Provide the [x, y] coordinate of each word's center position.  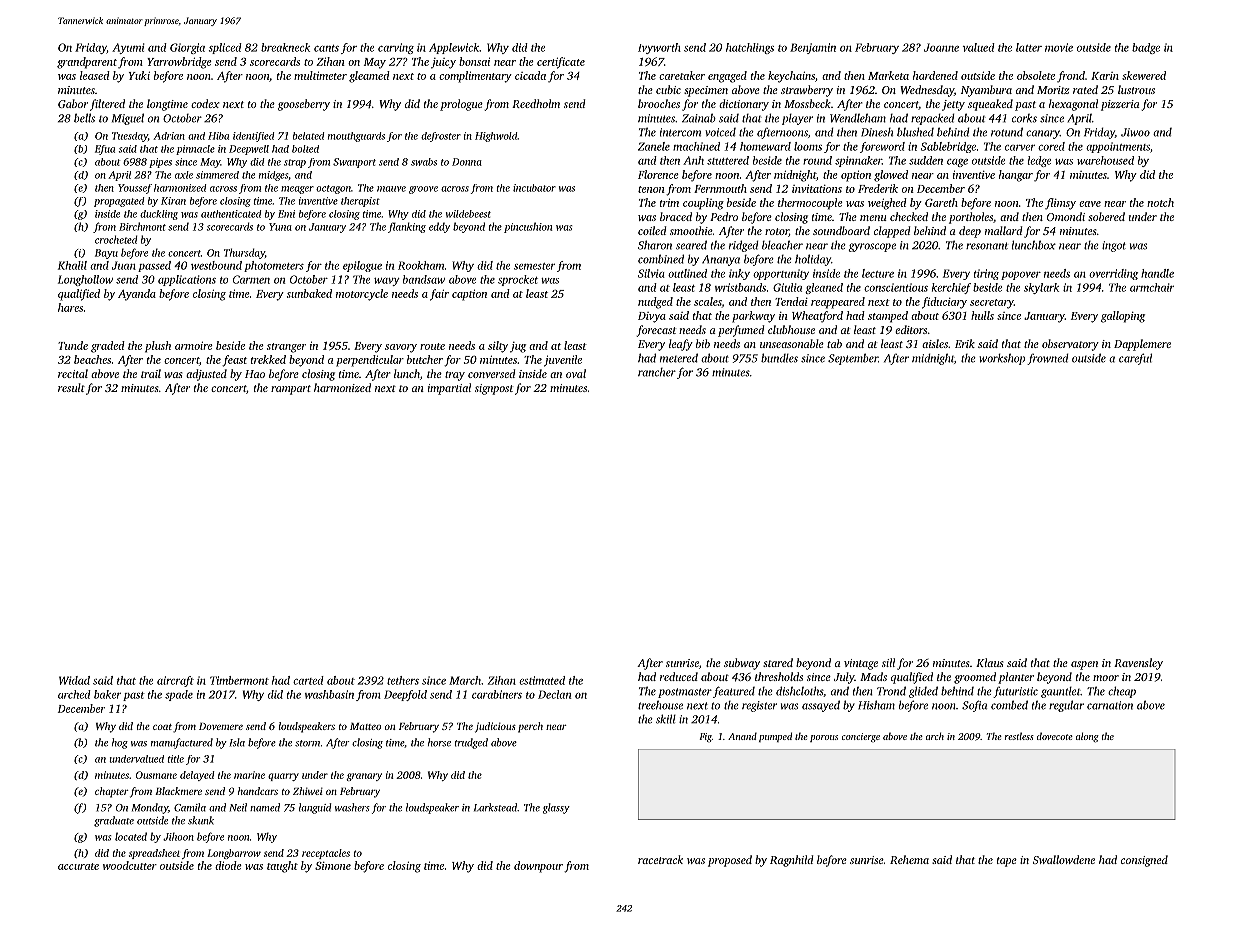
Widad [74, 680]
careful [1135, 359]
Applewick [454, 48]
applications [187, 280]
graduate [114, 821]
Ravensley [1138, 664]
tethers [403, 680]
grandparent [87, 63]
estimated [542, 680]
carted [308, 680]
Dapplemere [1142, 345]
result [71, 387]
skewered [1144, 75]
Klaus [990, 662]
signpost [494, 389]
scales [708, 302]
